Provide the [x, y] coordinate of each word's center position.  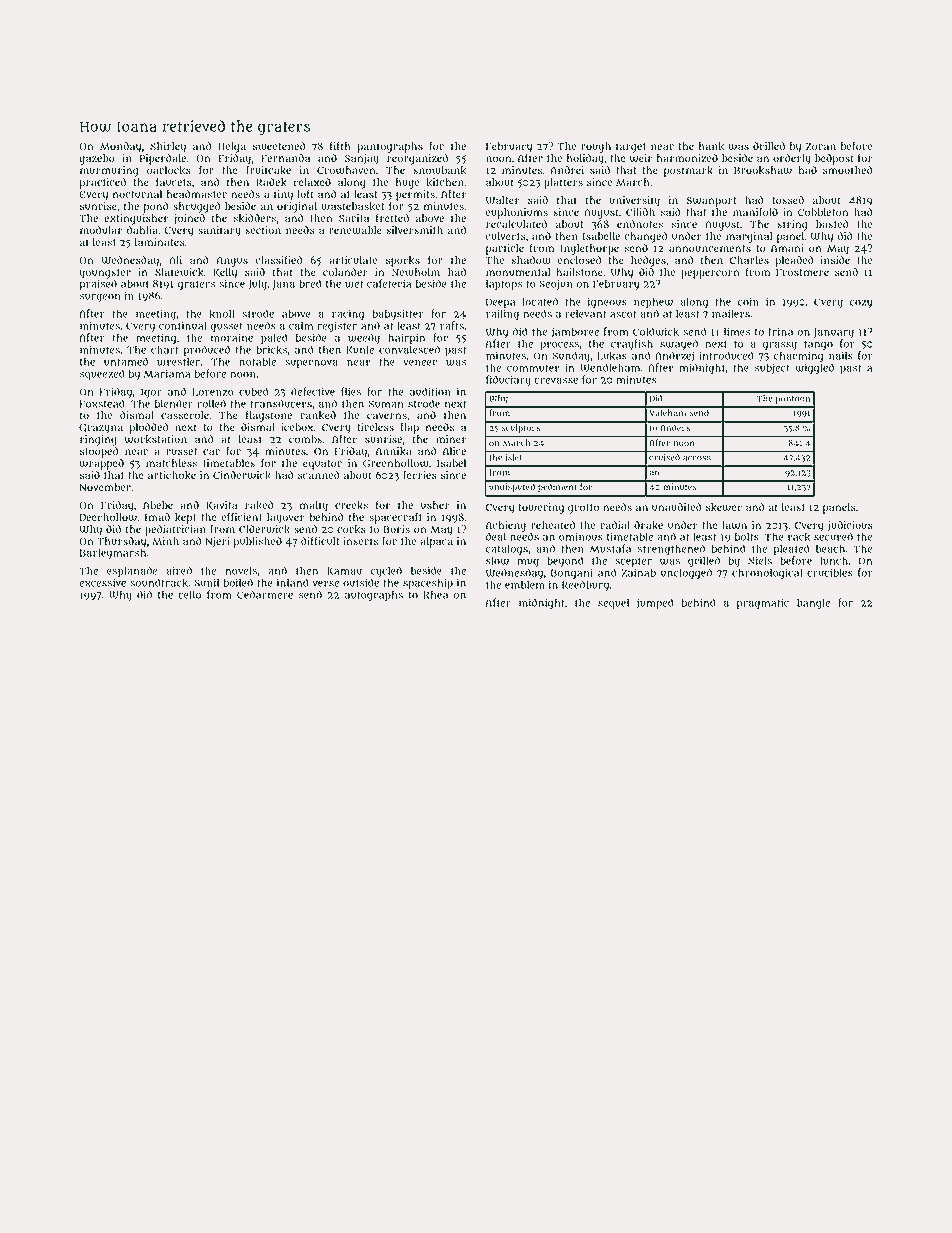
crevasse [556, 381]
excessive [102, 582]
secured [833, 536]
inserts [360, 541]
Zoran [820, 146]
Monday [120, 147]
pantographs [390, 147]
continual [183, 325]
